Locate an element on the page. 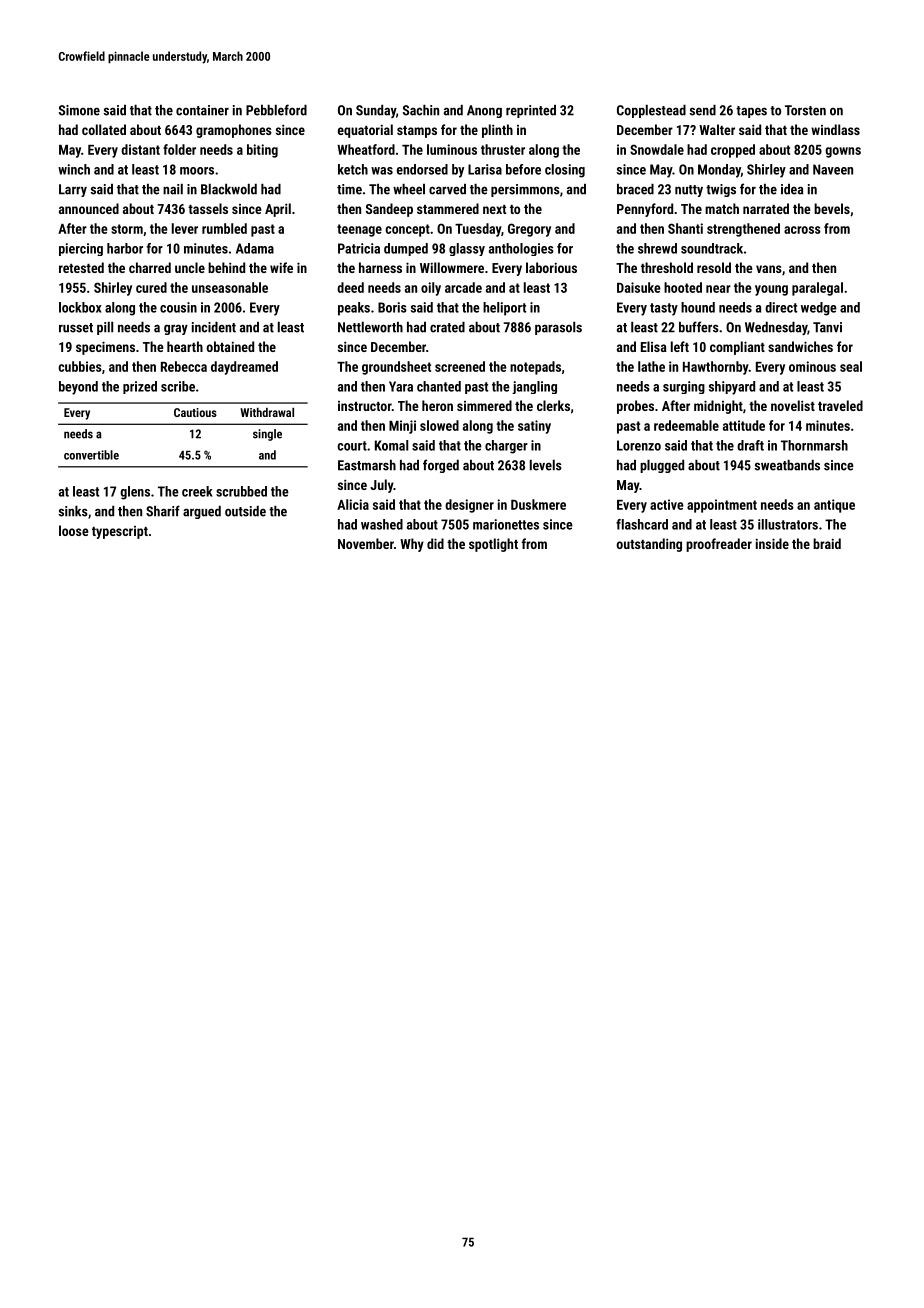 The image size is (924, 1308). cubbies is located at coordinates (80, 366).
